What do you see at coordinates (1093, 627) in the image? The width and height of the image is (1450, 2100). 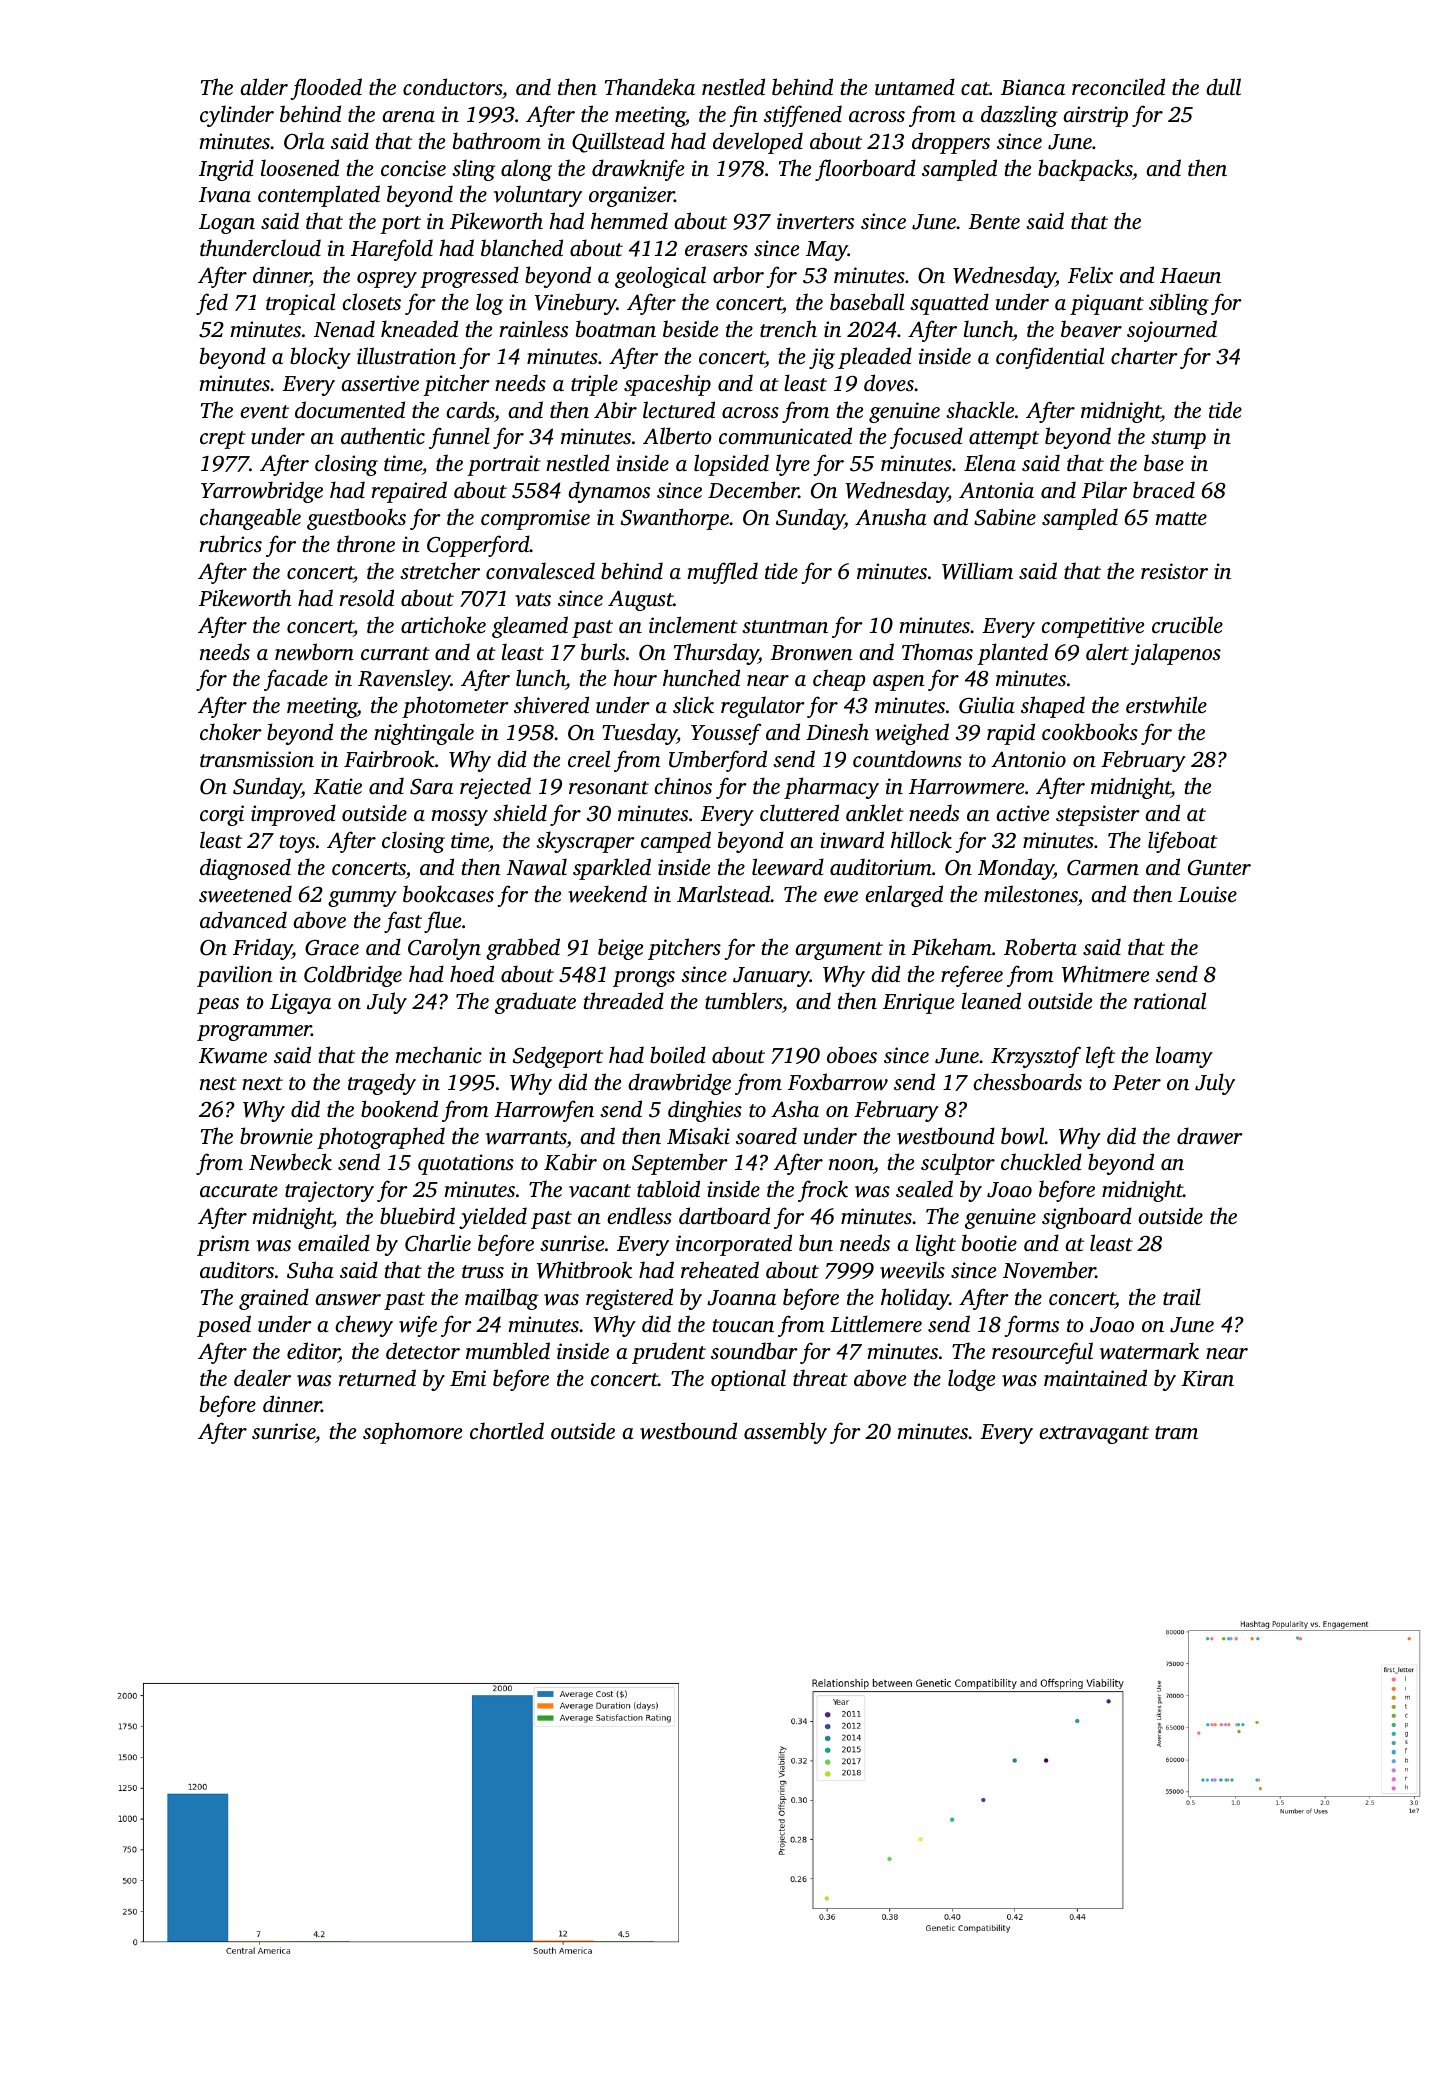 I see `competitive` at bounding box center [1093, 627].
